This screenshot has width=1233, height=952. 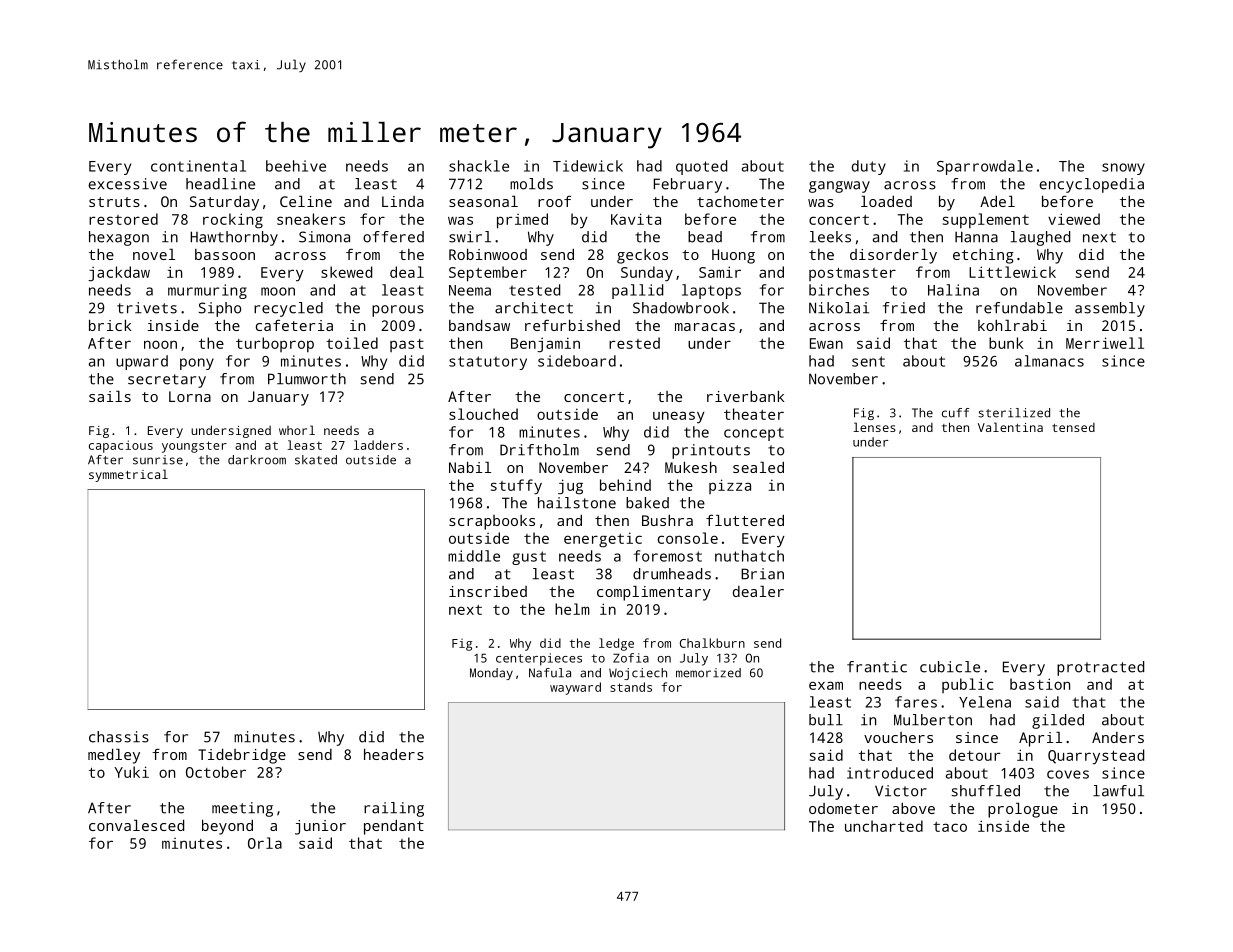 What do you see at coordinates (296, 166) in the screenshot?
I see `beehive` at bounding box center [296, 166].
